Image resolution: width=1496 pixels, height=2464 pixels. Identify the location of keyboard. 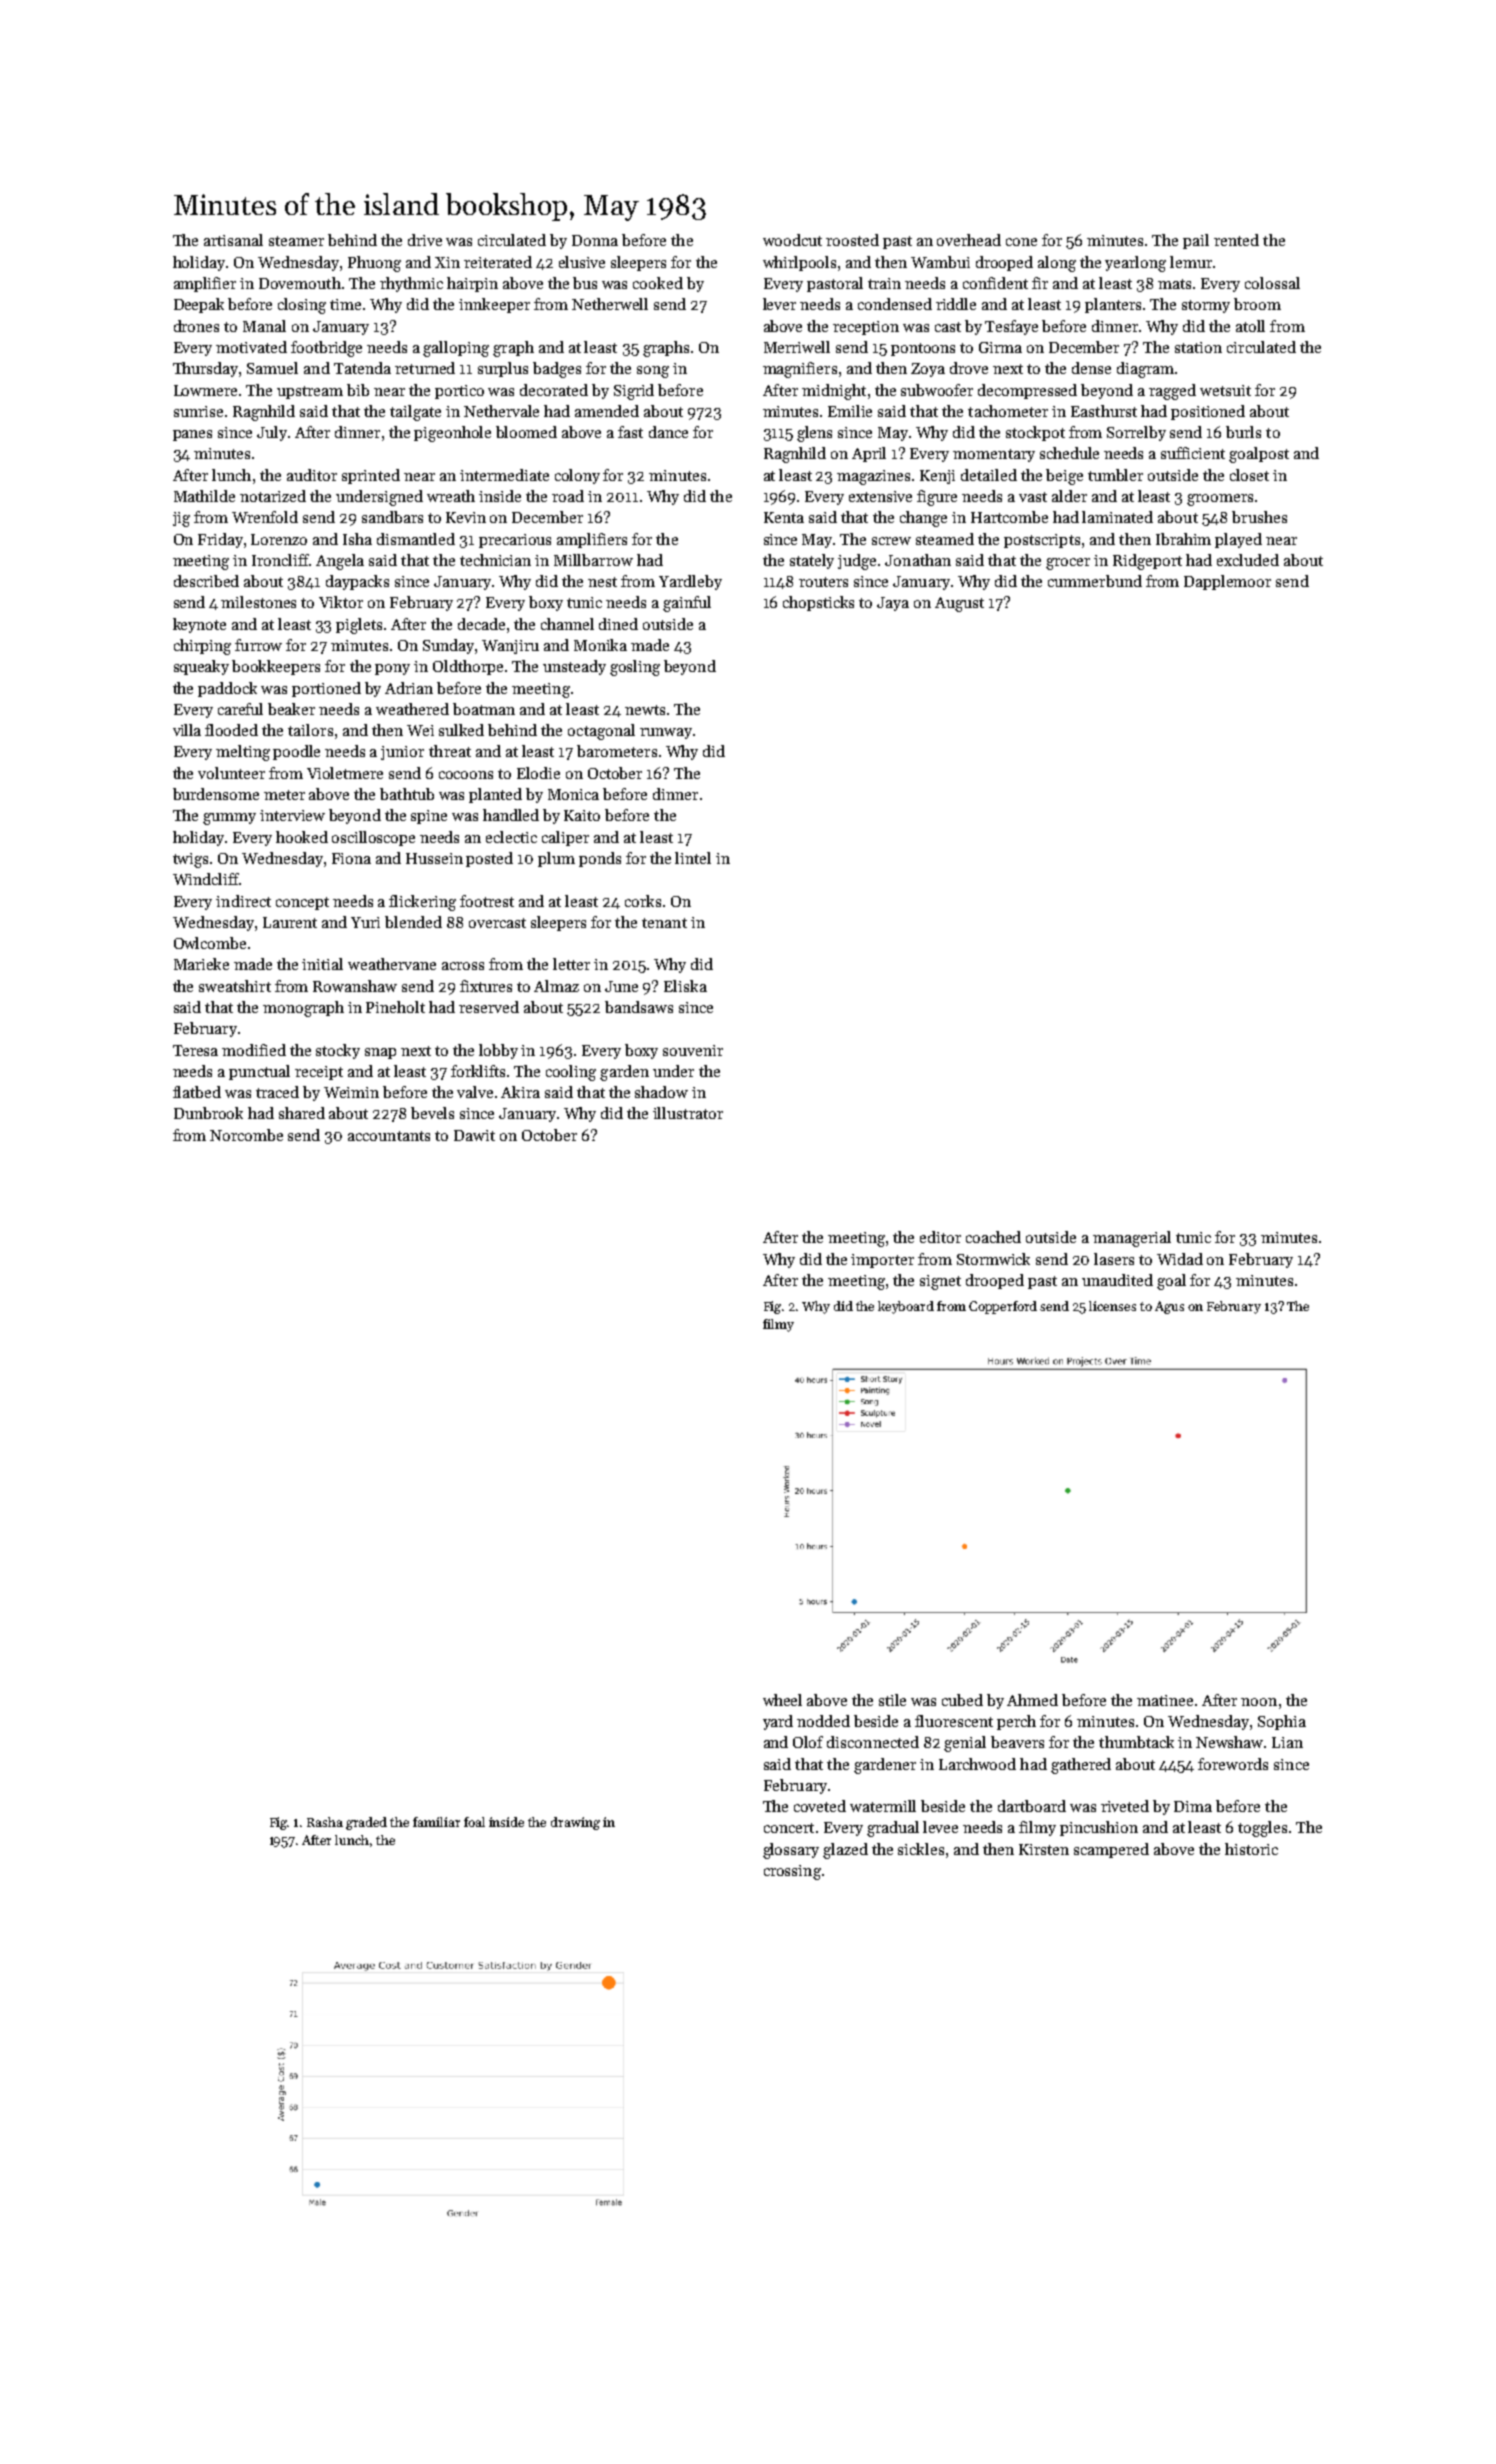
(906, 1307).
